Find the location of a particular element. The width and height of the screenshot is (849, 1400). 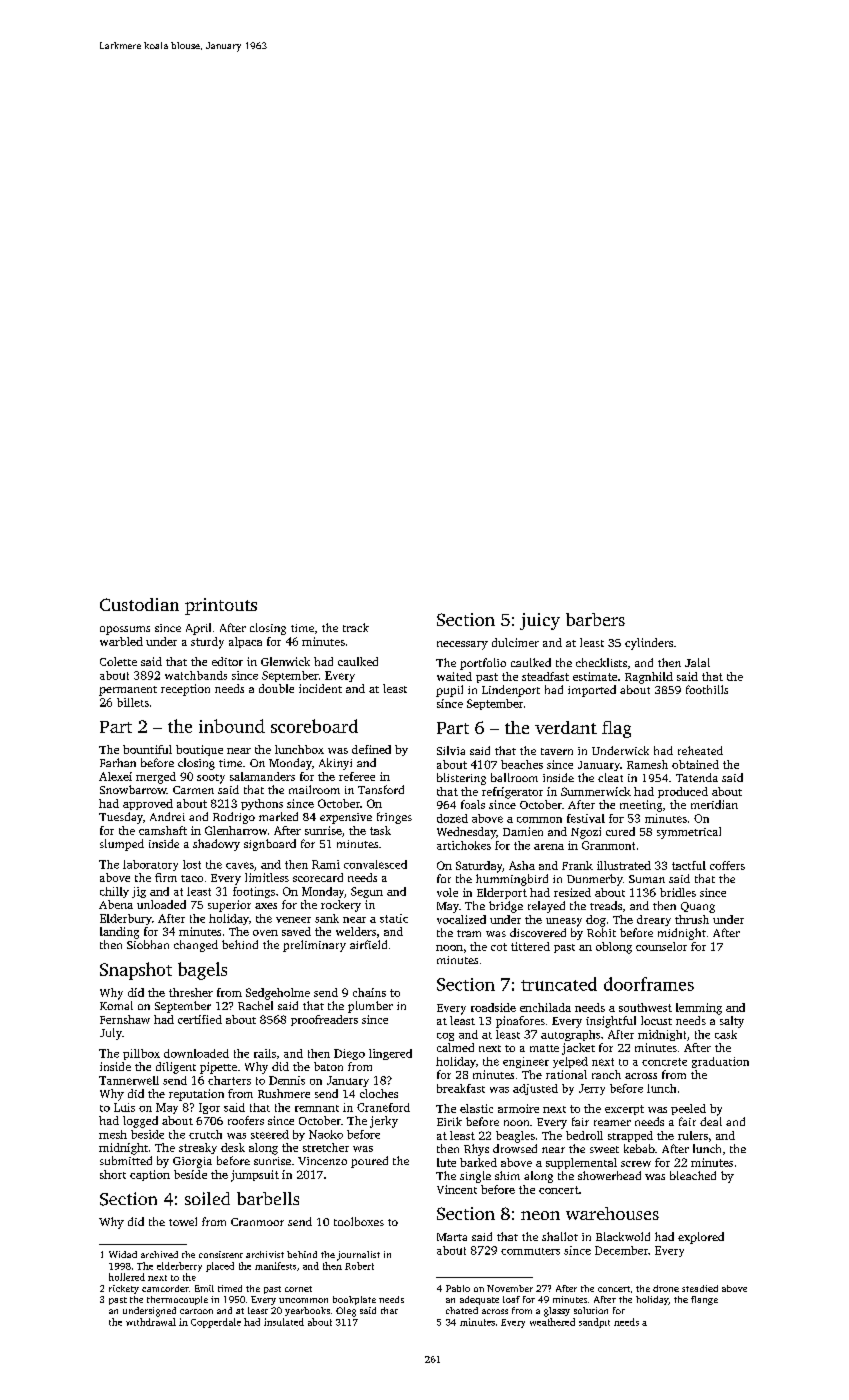

track is located at coordinates (356, 627).
